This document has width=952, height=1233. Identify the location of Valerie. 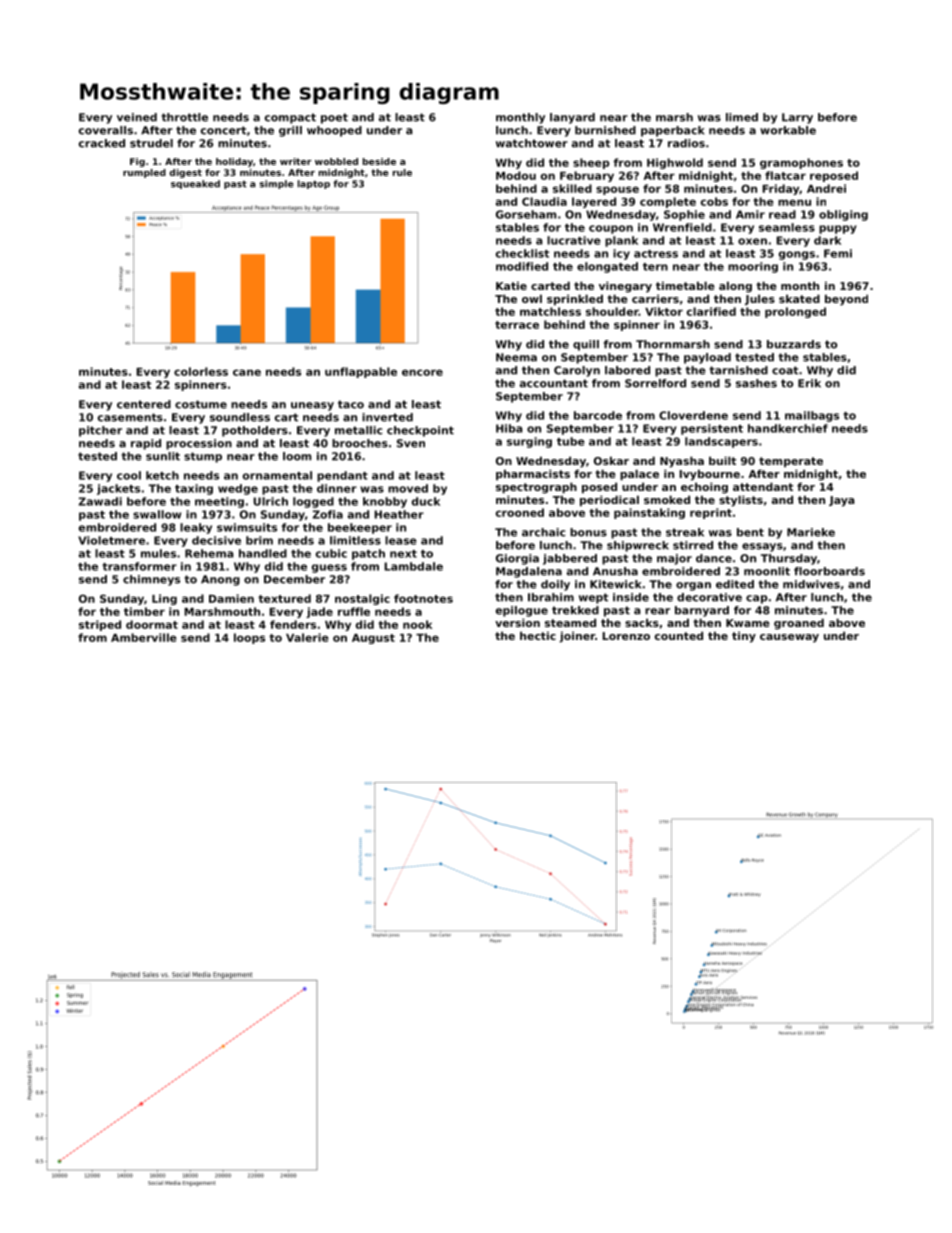
(307, 637).
